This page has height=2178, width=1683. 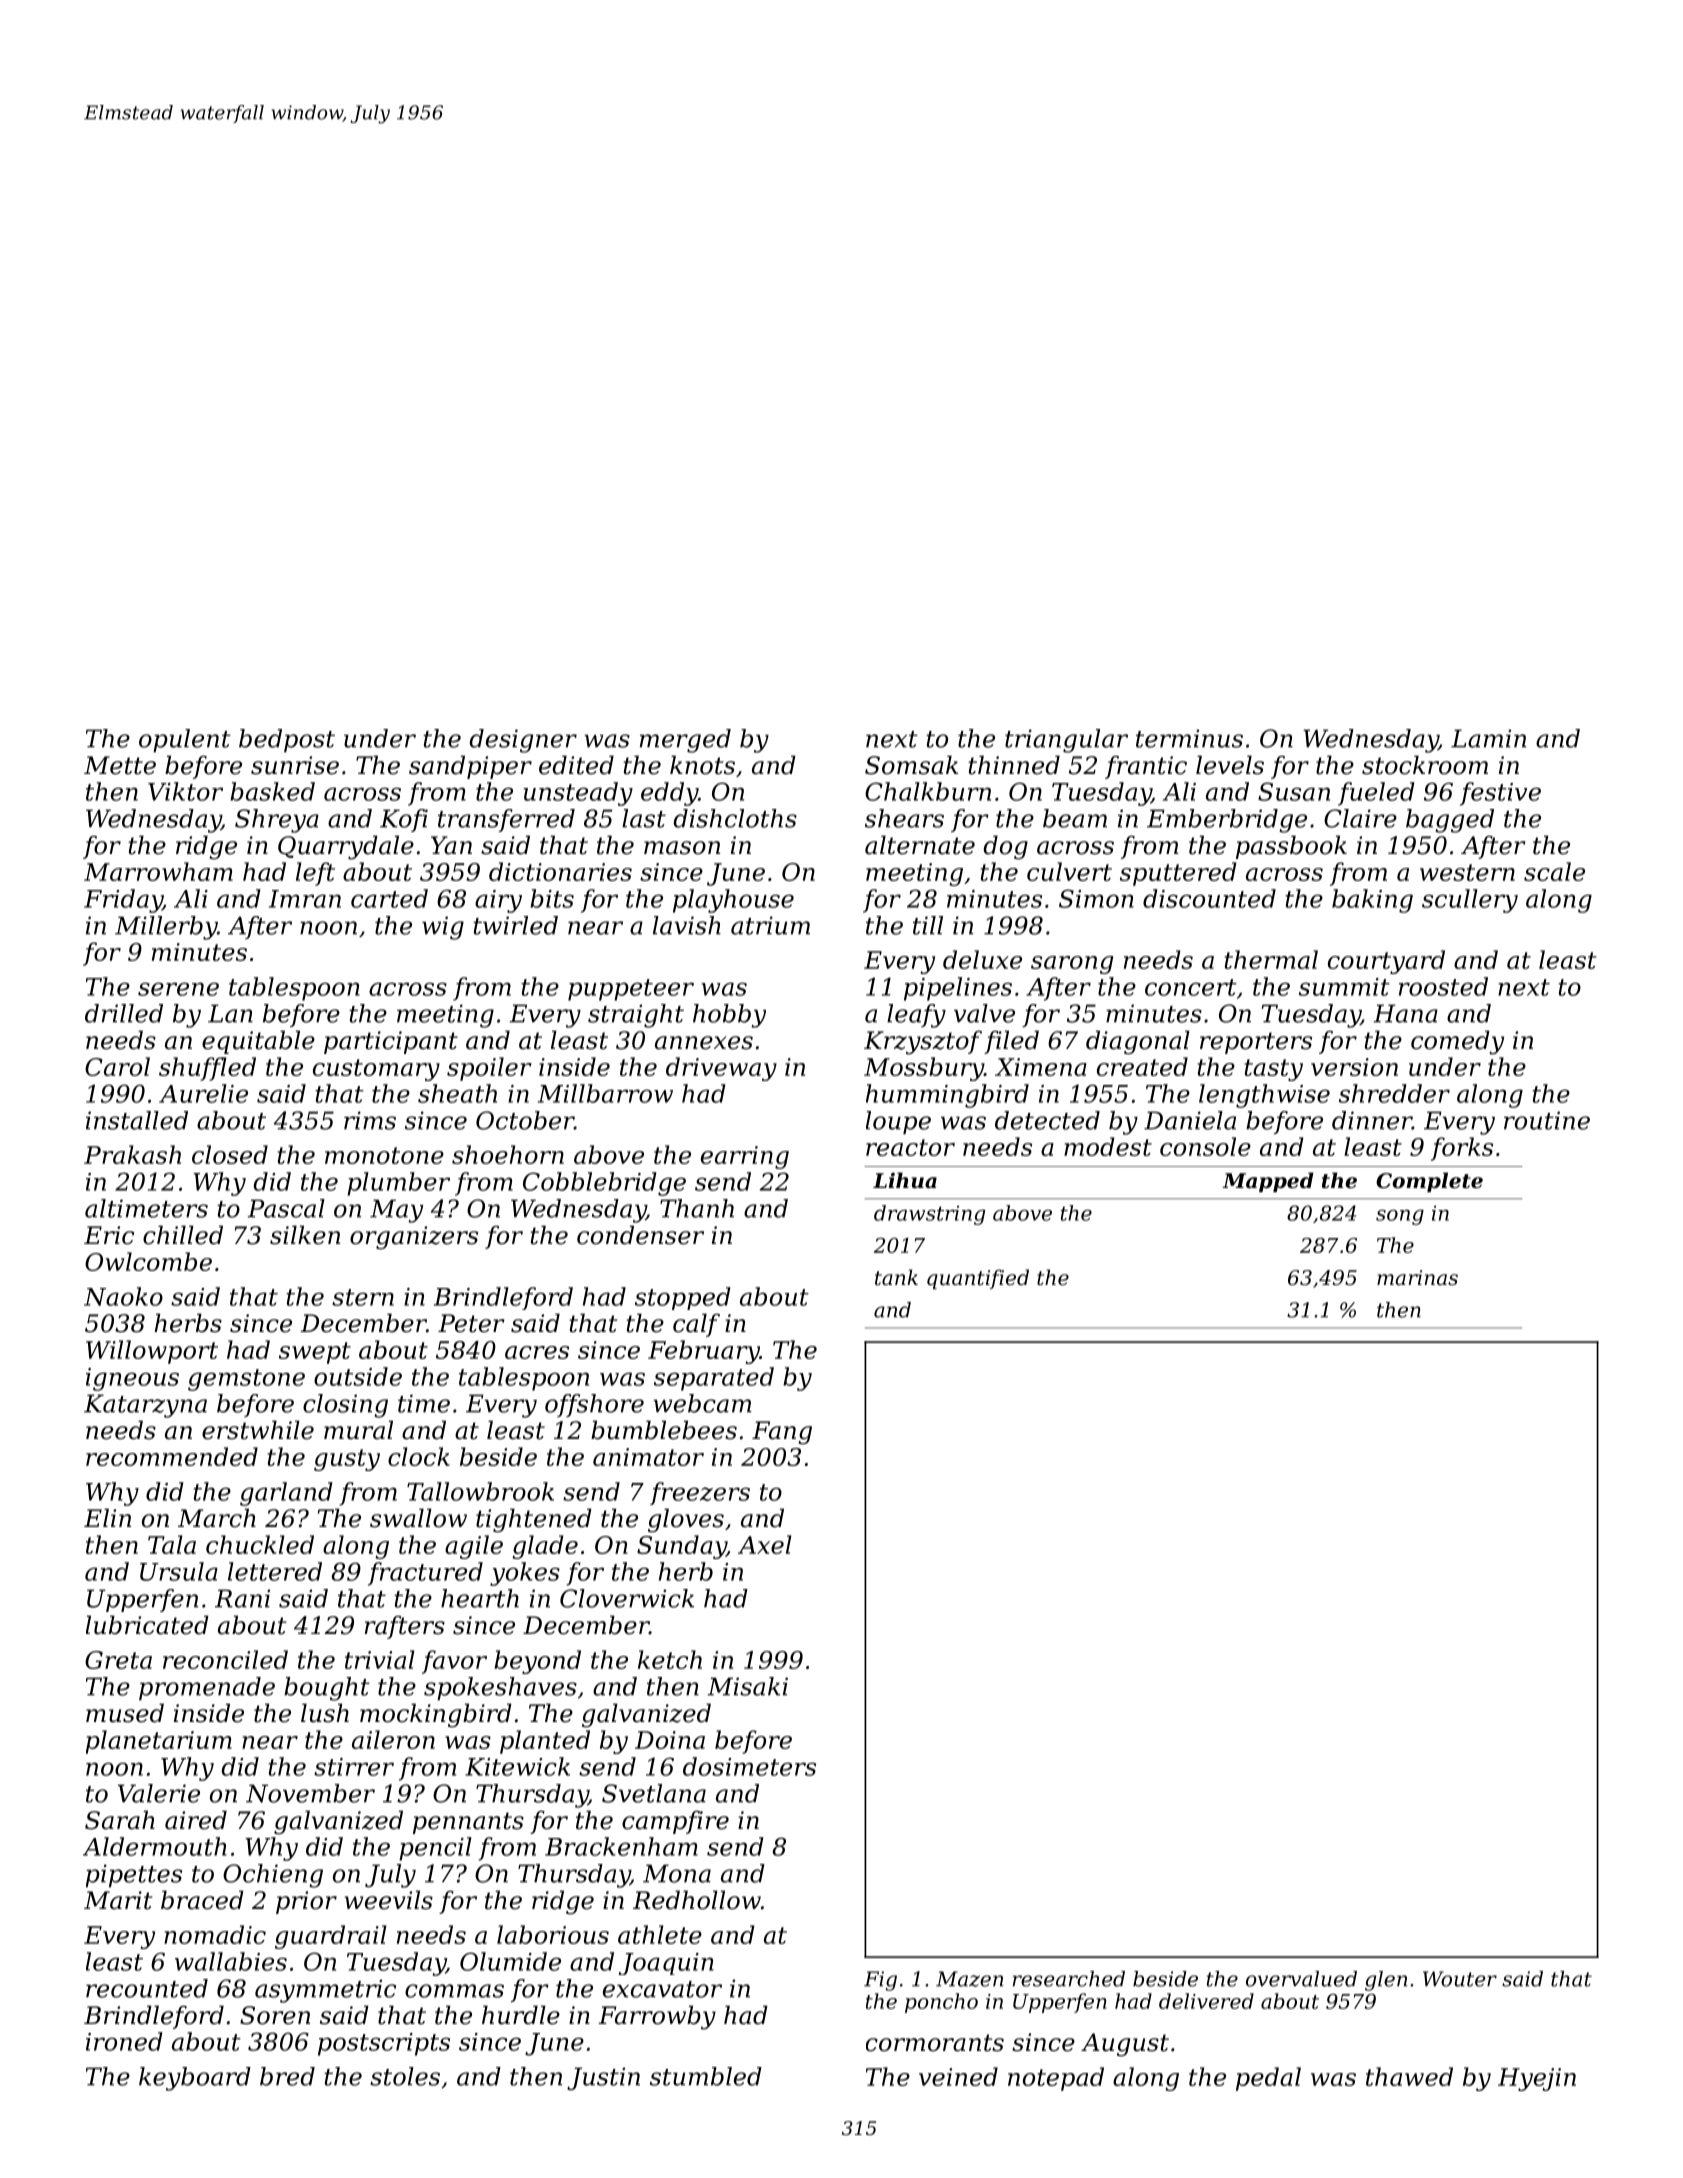 I want to click on marinas, so click(x=1417, y=1277).
